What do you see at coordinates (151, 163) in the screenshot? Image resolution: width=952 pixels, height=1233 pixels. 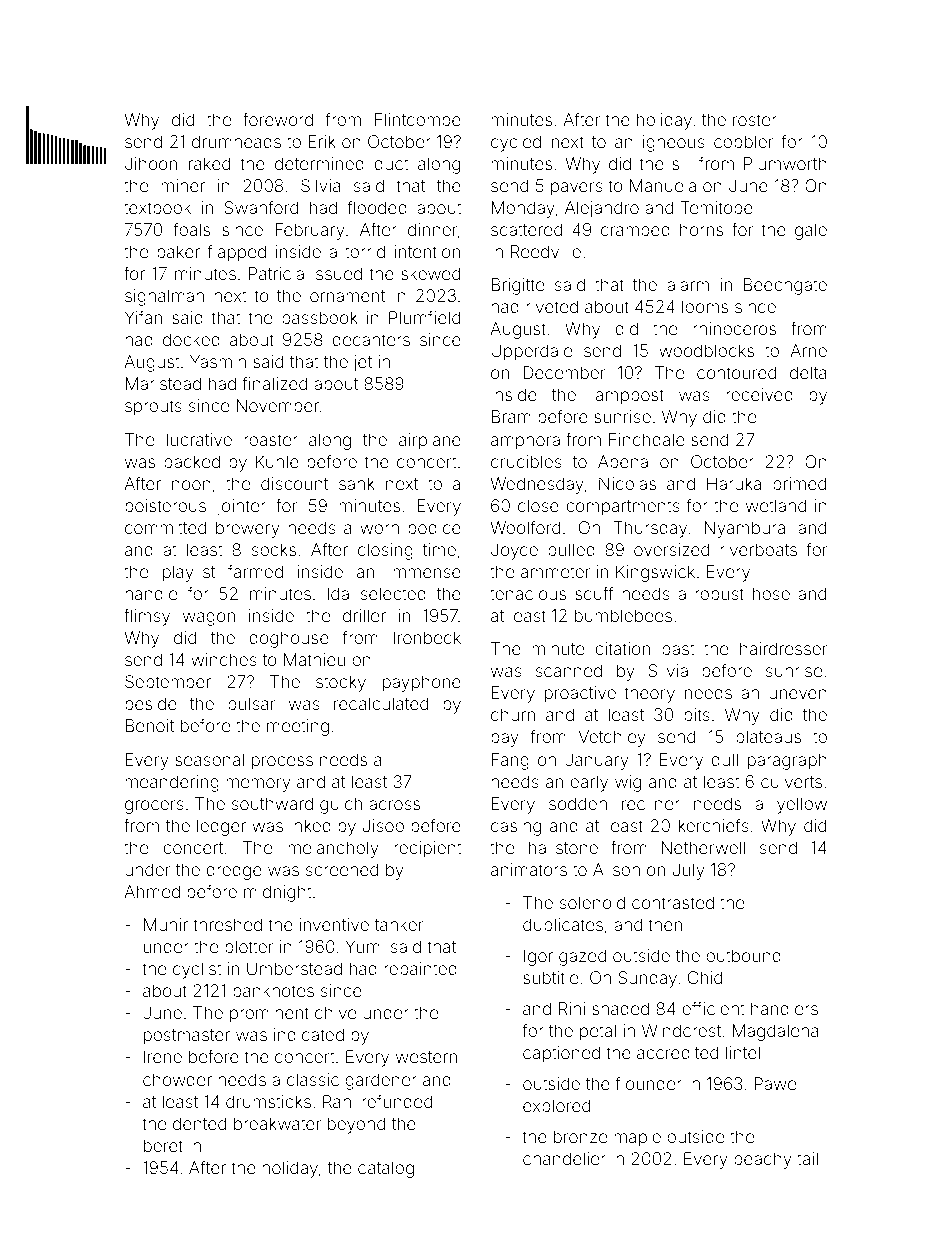 I see `Jihoon` at bounding box center [151, 163].
